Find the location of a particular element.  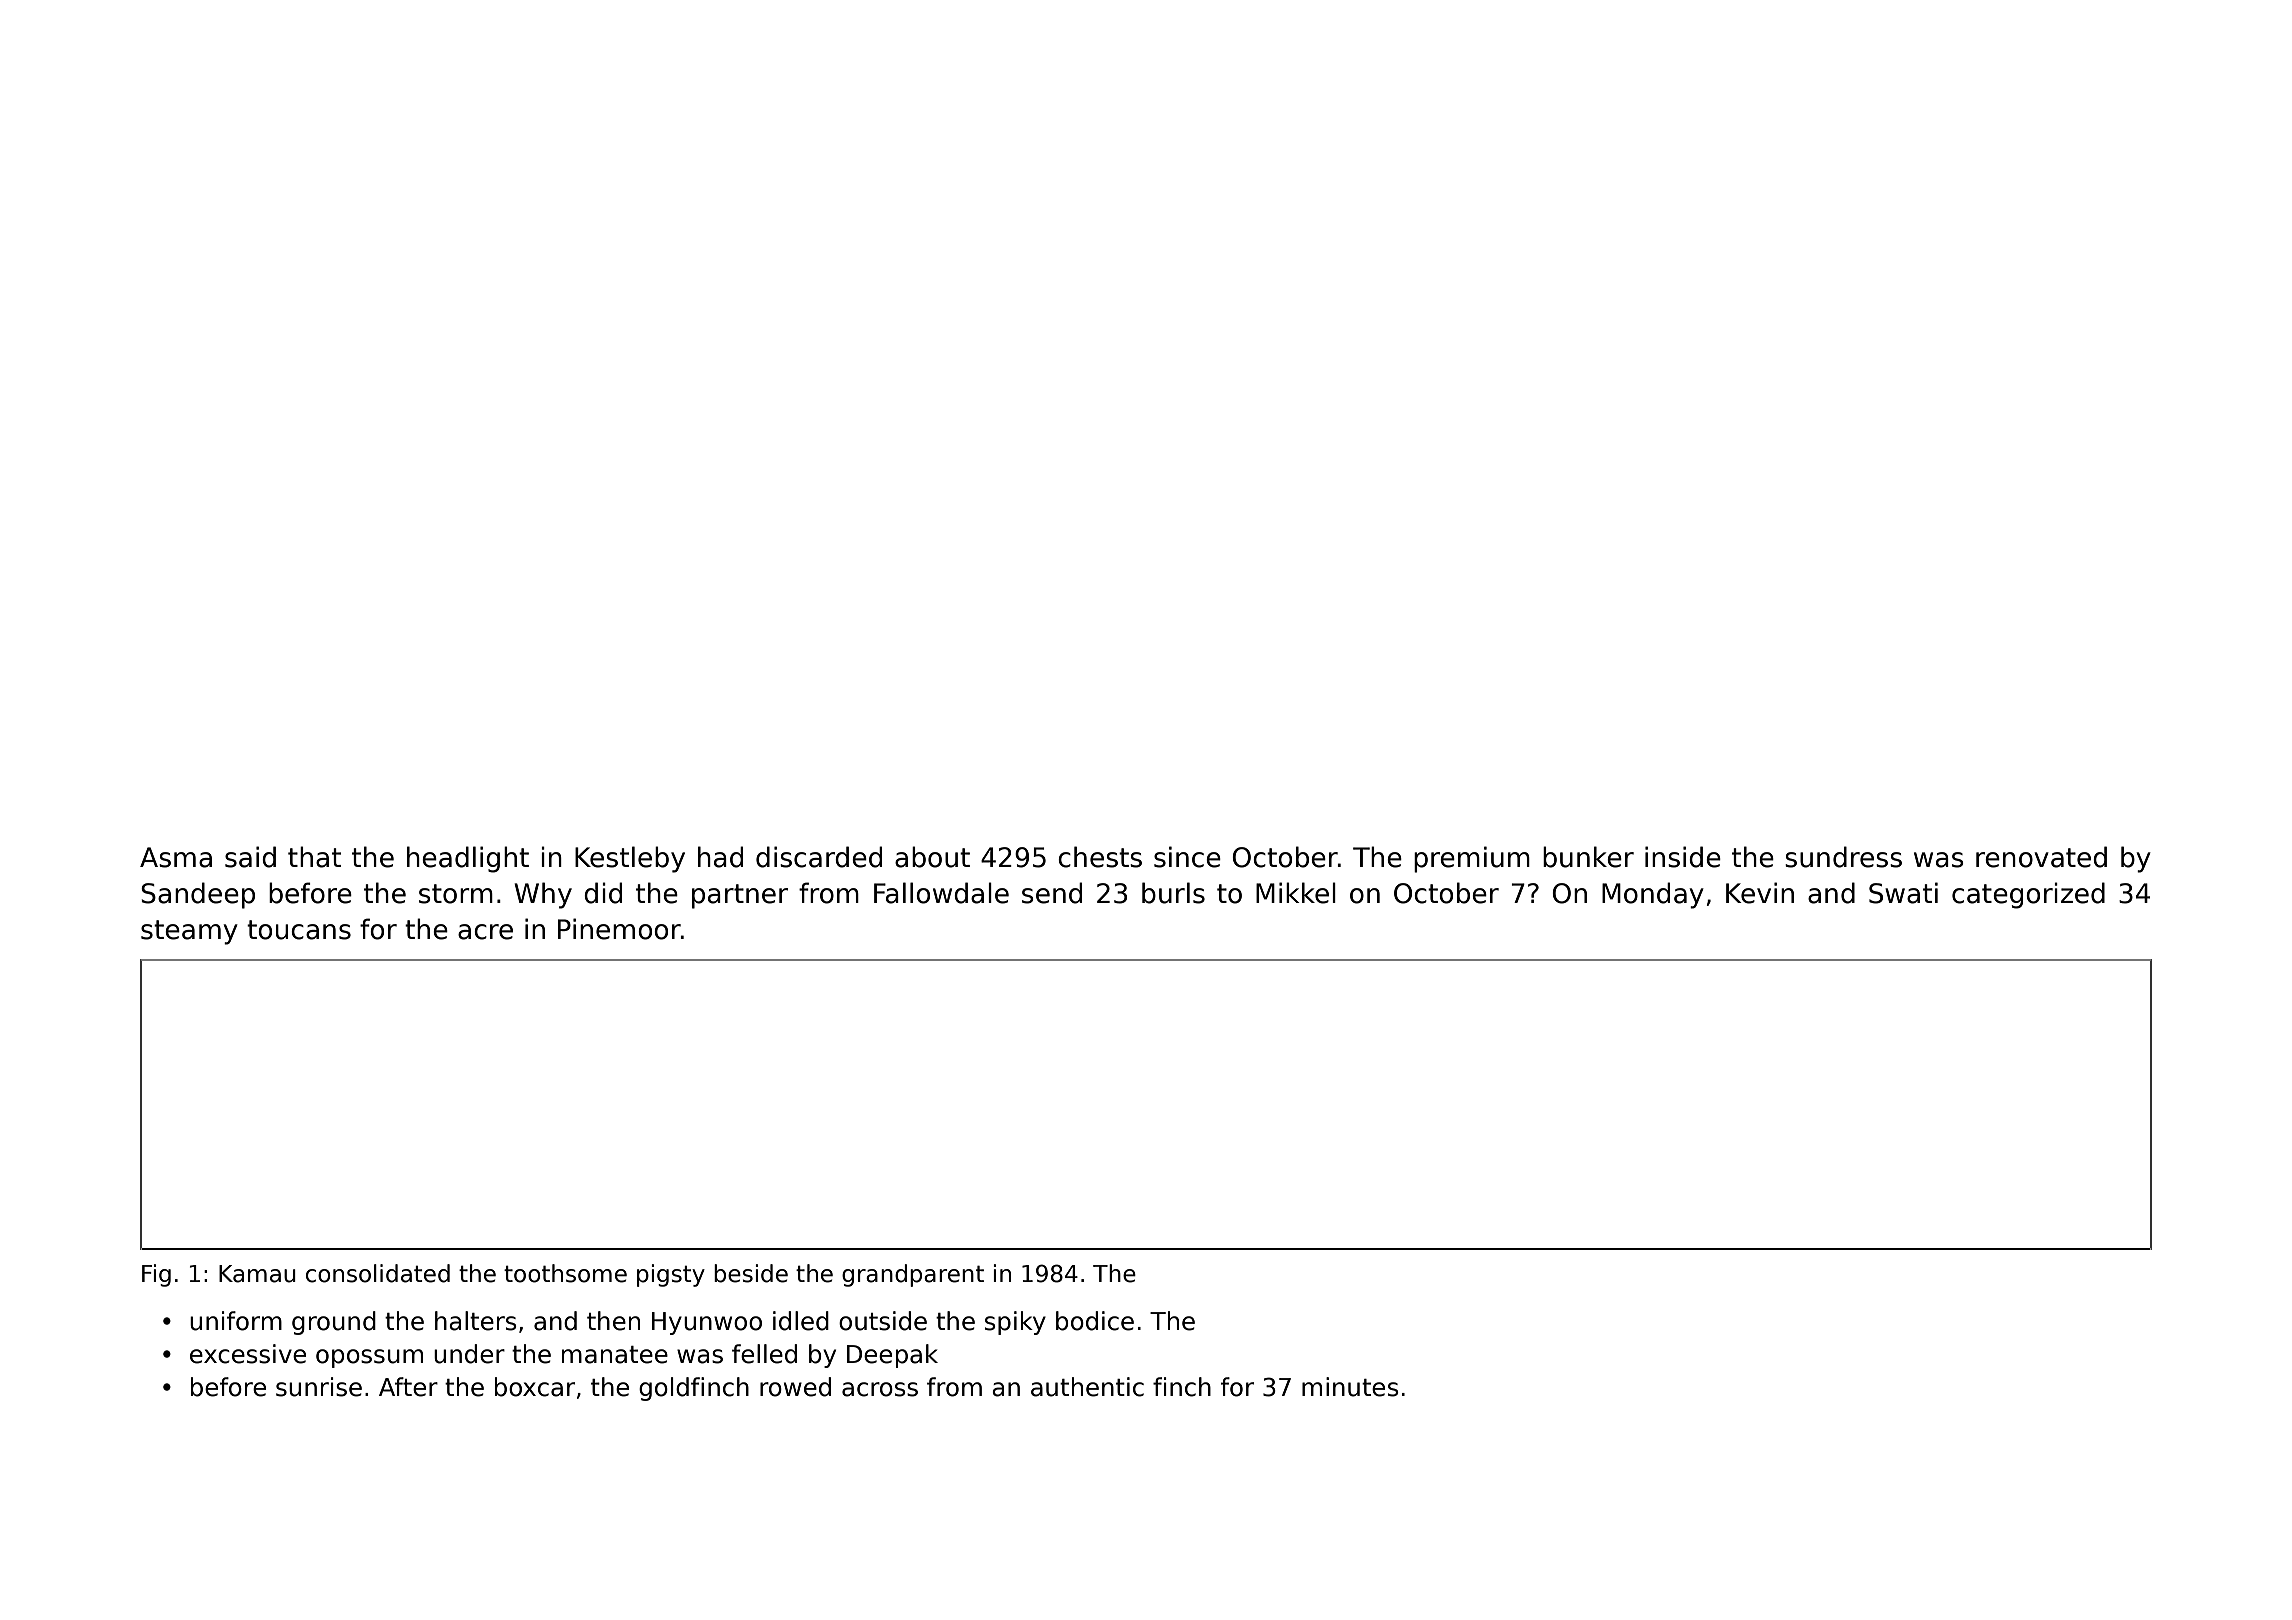

Kevin is located at coordinates (1760, 893).
